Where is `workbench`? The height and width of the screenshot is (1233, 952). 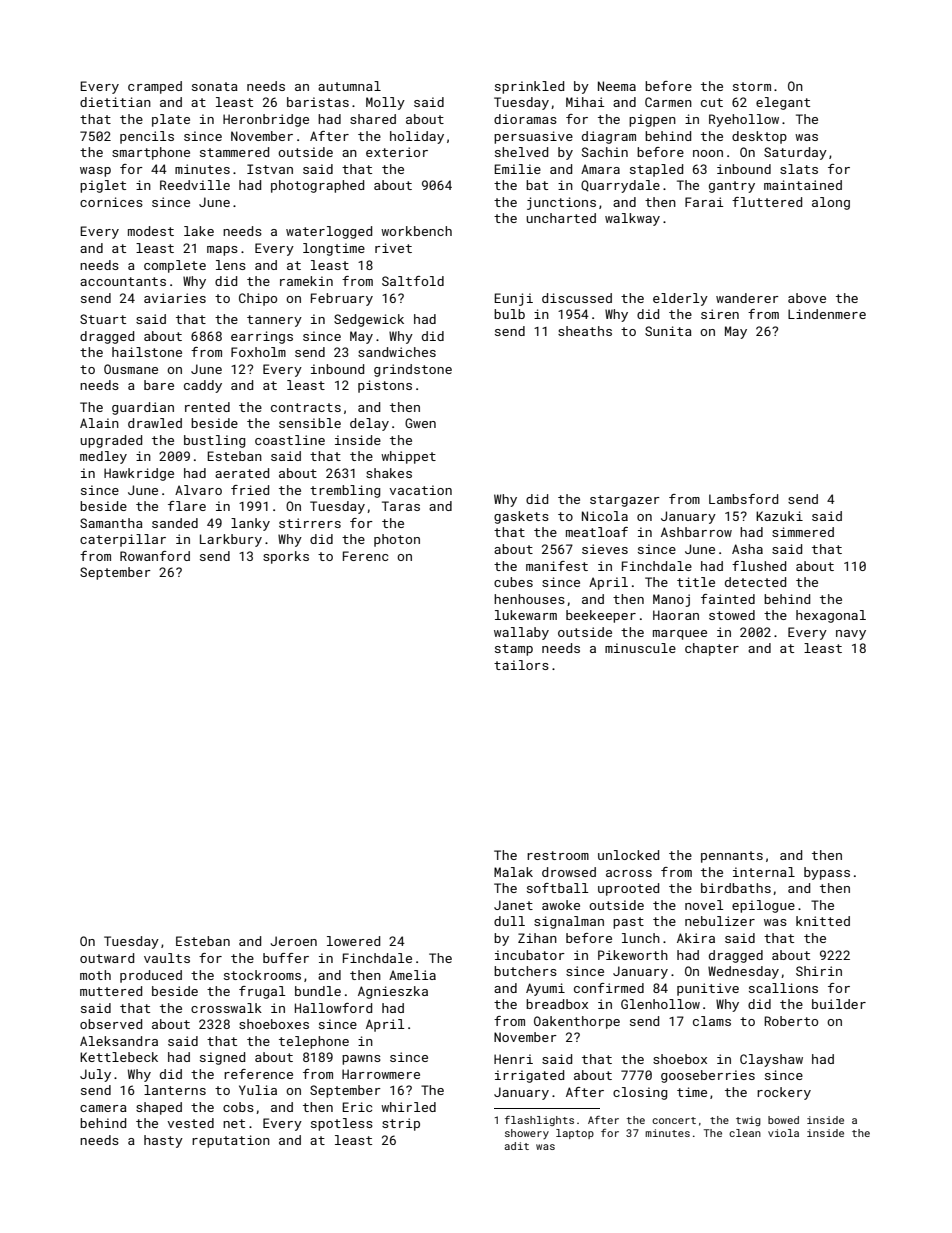 workbench is located at coordinates (416, 231).
